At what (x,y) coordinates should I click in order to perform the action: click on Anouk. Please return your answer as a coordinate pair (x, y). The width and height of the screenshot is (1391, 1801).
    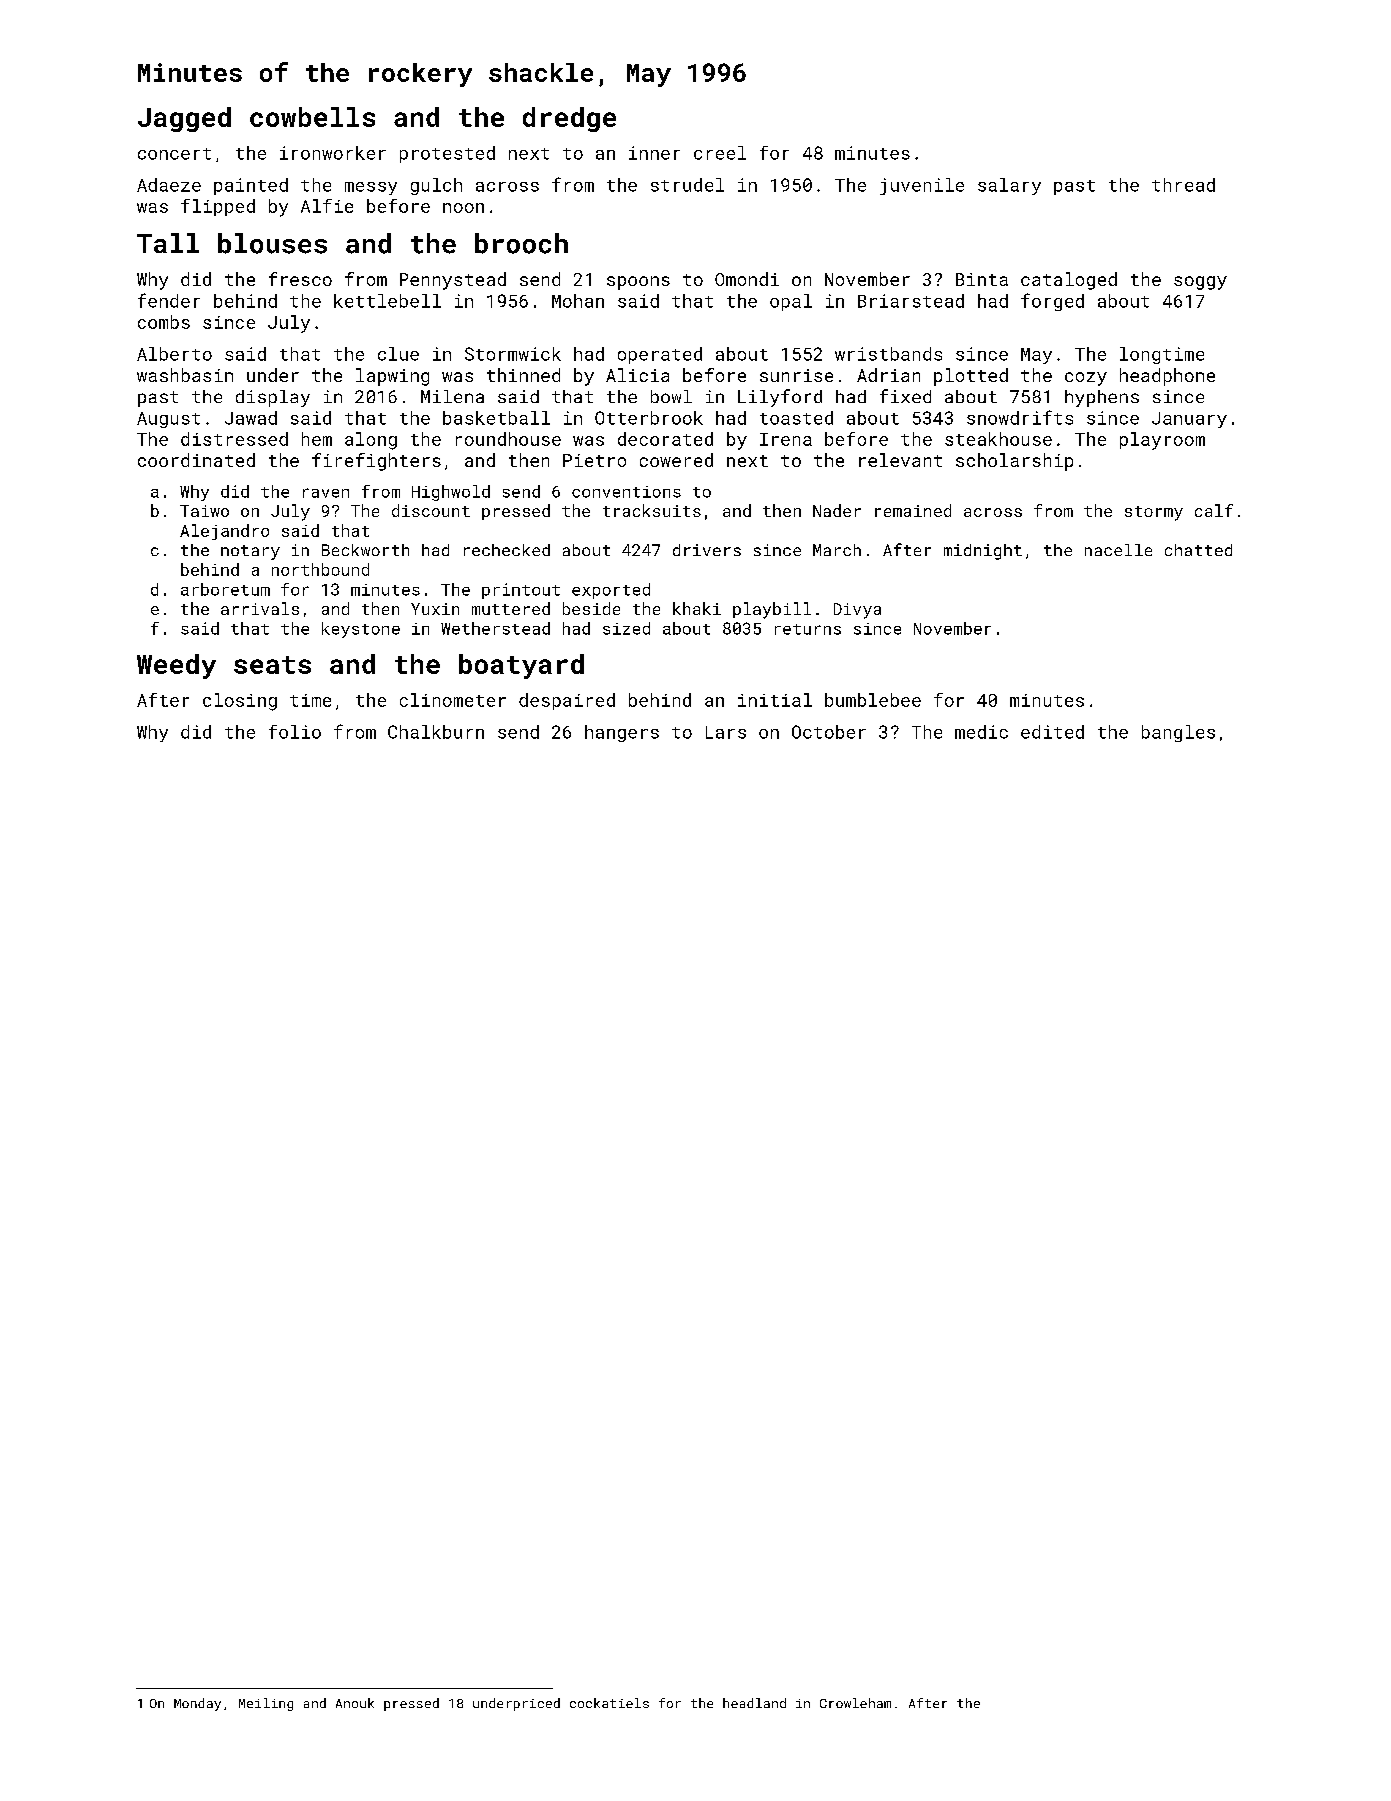
    Looking at the image, I should click on (355, 1703).
